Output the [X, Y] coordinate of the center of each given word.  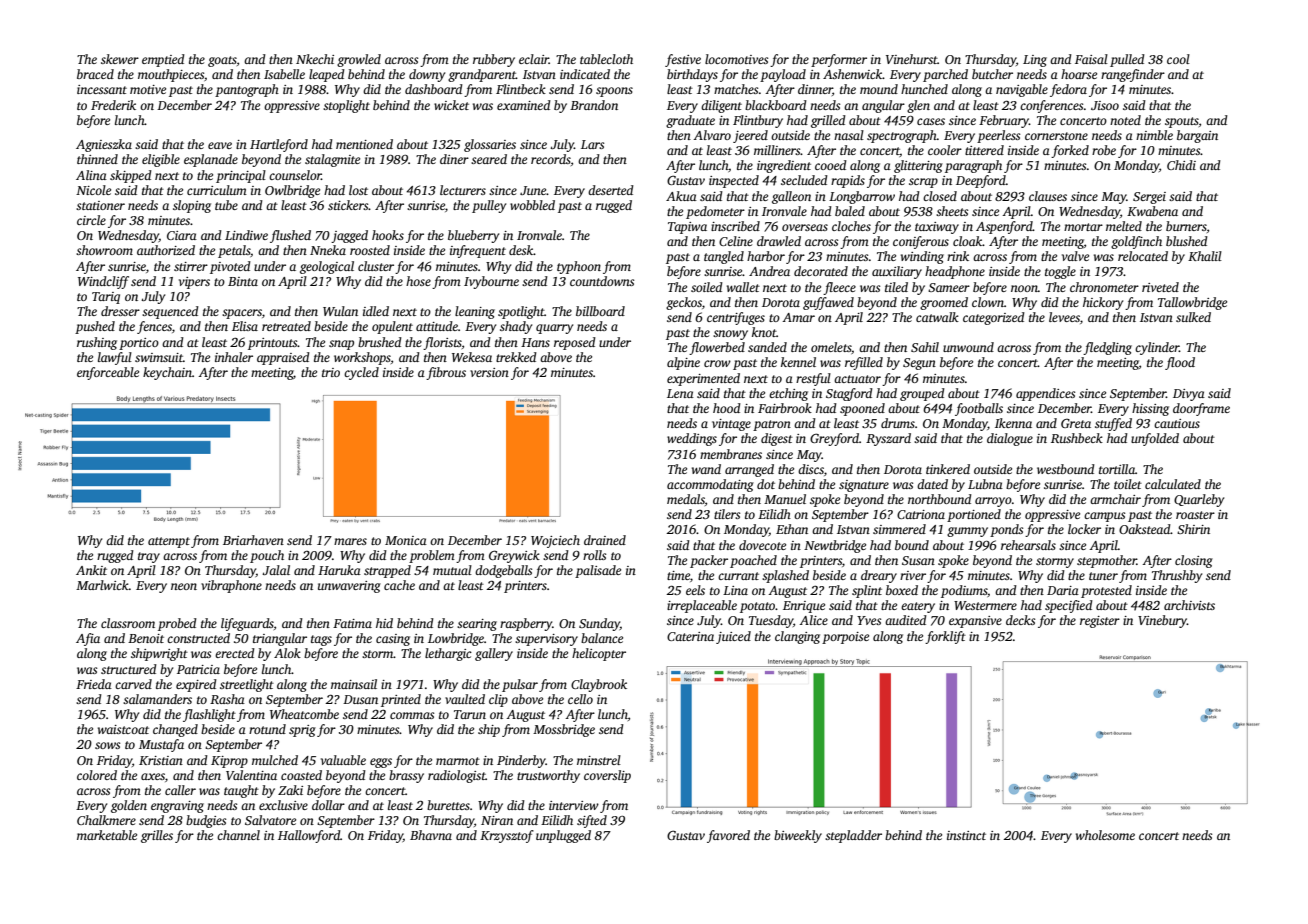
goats [222, 61]
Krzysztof [507, 836]
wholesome [1105, 835]
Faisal [1091, 59]
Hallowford [309, 836]
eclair [534, 59]
